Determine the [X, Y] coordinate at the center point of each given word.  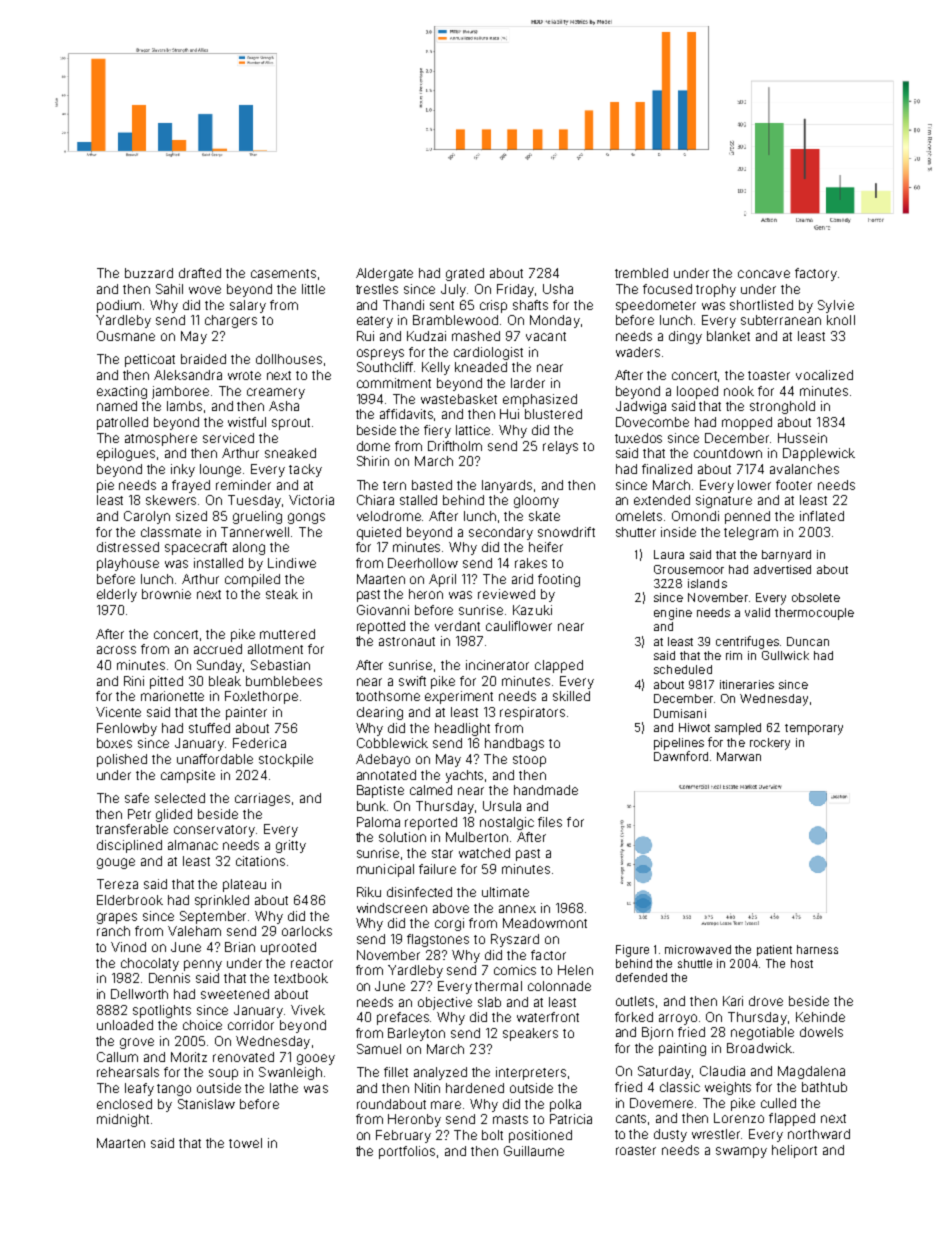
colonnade [559, 986]
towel [245, 1143]
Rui [365, 336]
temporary [814, 729]
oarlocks [307, 931]
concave [764, 274]
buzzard [149, 273]
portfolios [407, 1152]
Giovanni [383, 610]
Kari [733, 1001]
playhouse [128, 564]
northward [819, 1134]
